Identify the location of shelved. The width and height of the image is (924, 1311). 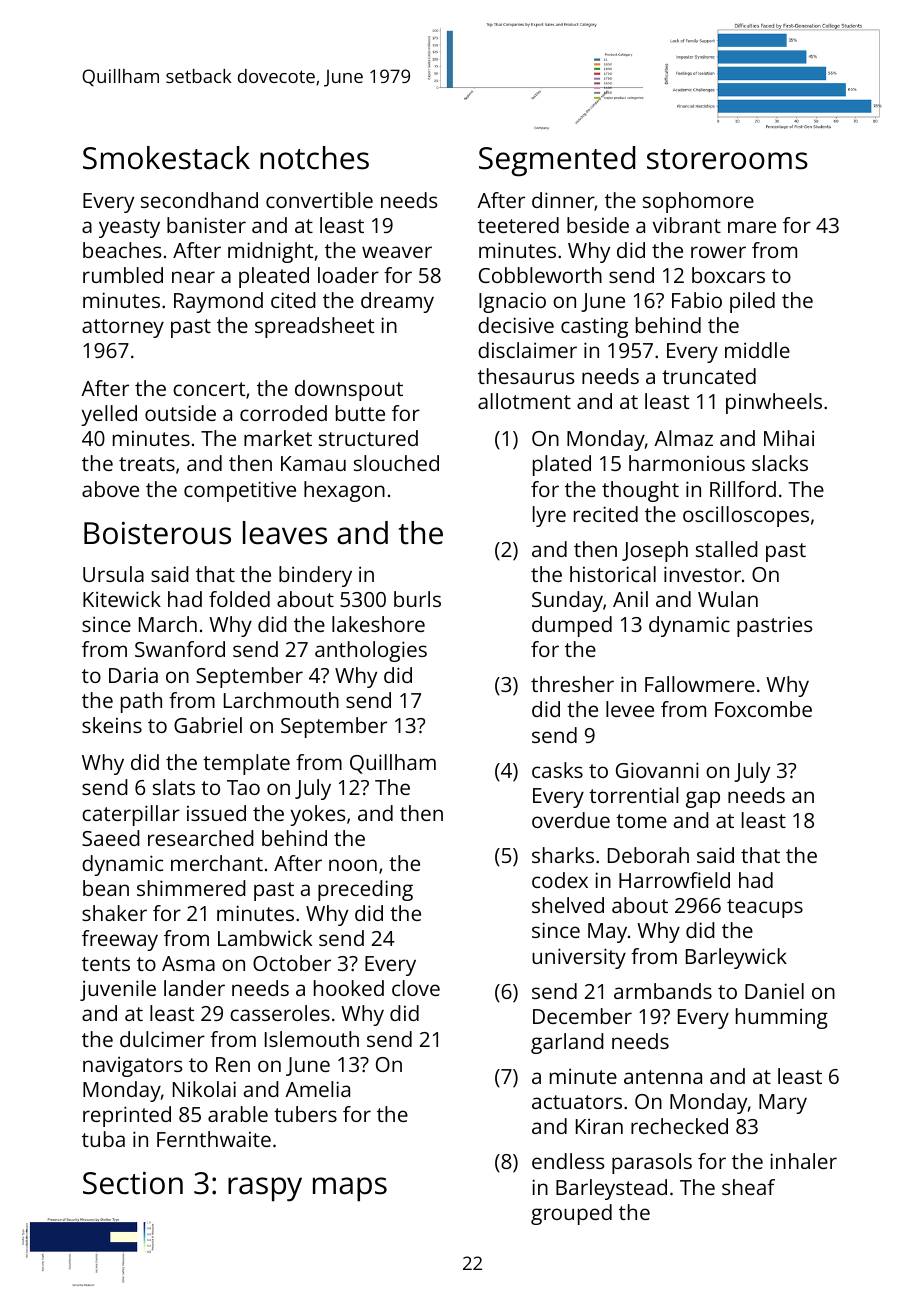
(568, 905).
